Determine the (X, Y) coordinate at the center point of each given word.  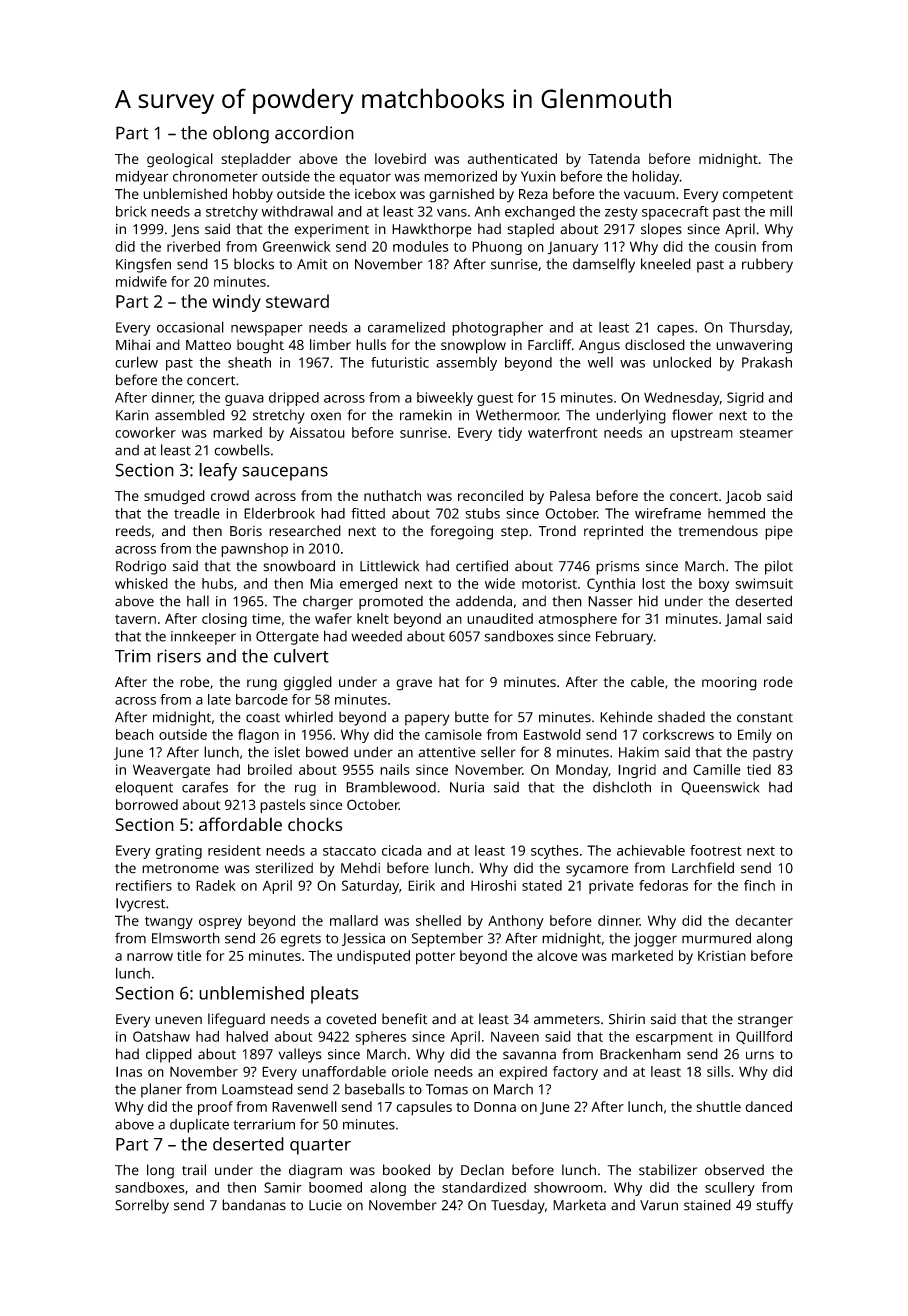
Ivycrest (140, 905)
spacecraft (675, 213)
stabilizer (668, 1170)
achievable (651, 850)
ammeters (567, 1020)
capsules (424, 1108)
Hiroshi (493, 885)
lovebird (400, 158)
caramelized (406, 327)
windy (236, 303)
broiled (270, 769)
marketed (642, 955)
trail (194, 1170)
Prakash (767, 362)
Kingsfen (143, 265)
